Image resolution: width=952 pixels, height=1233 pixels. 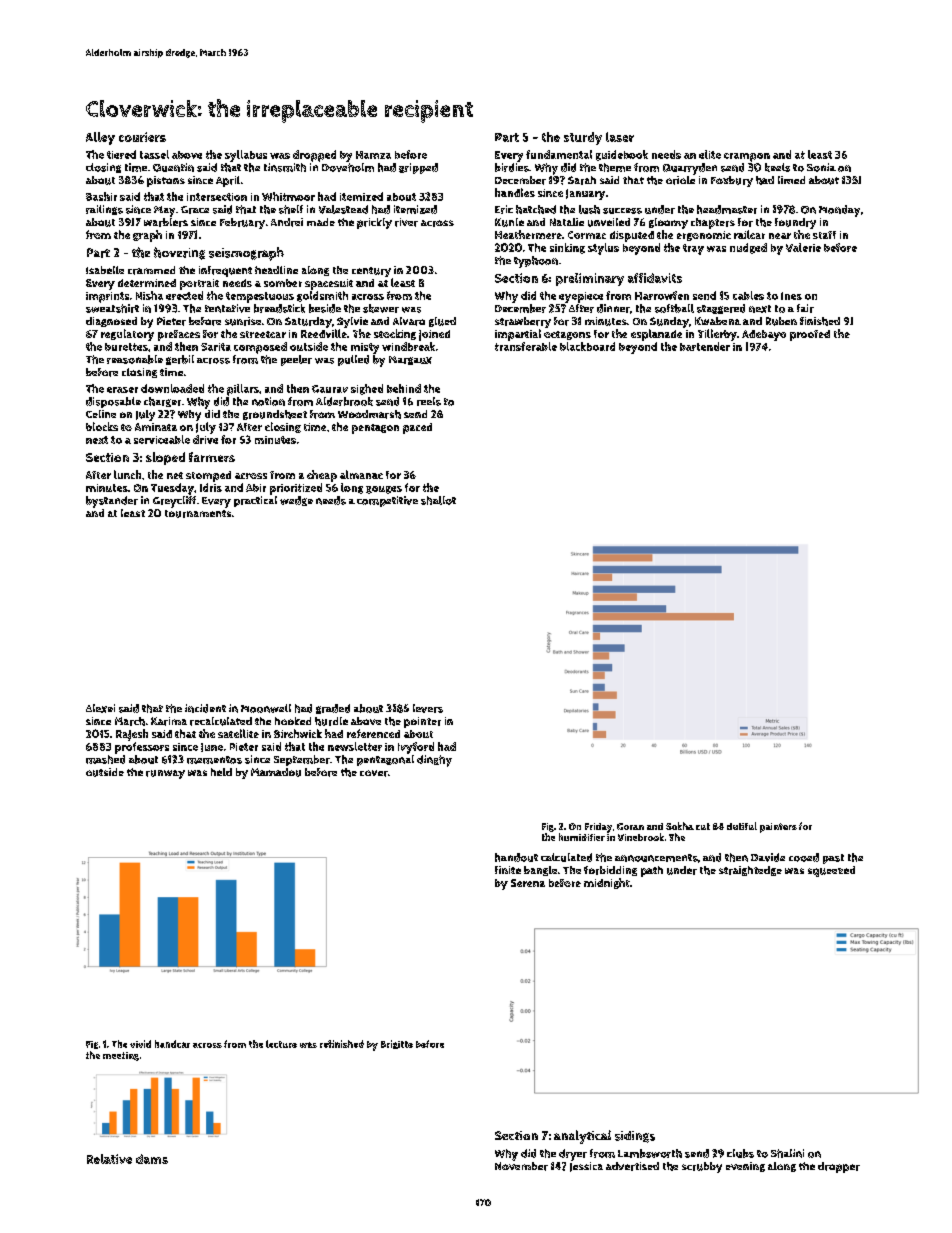 I want to click on dutiful, so click(x=742, y=826).
